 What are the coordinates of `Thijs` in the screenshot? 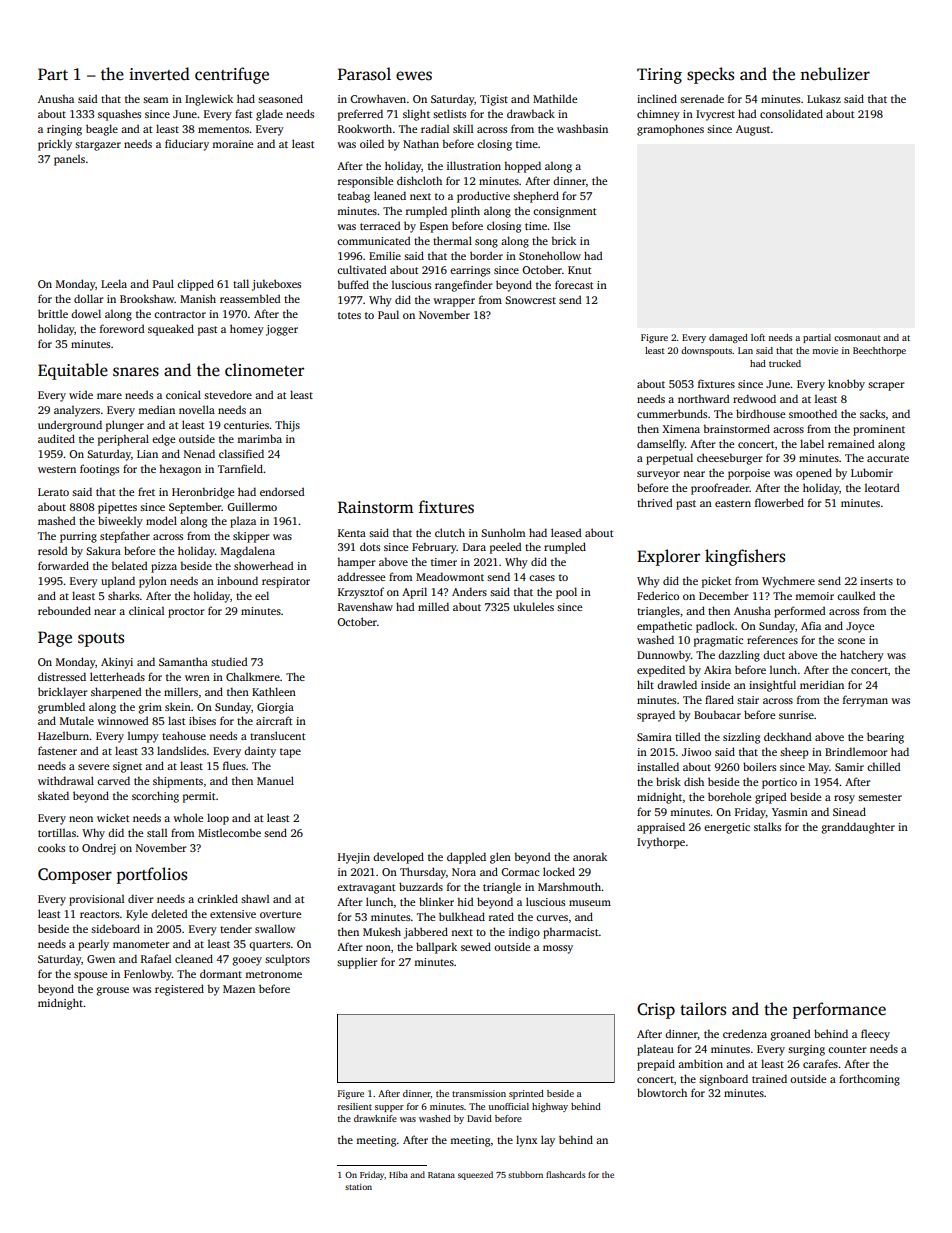 It's located at (287, 426).
